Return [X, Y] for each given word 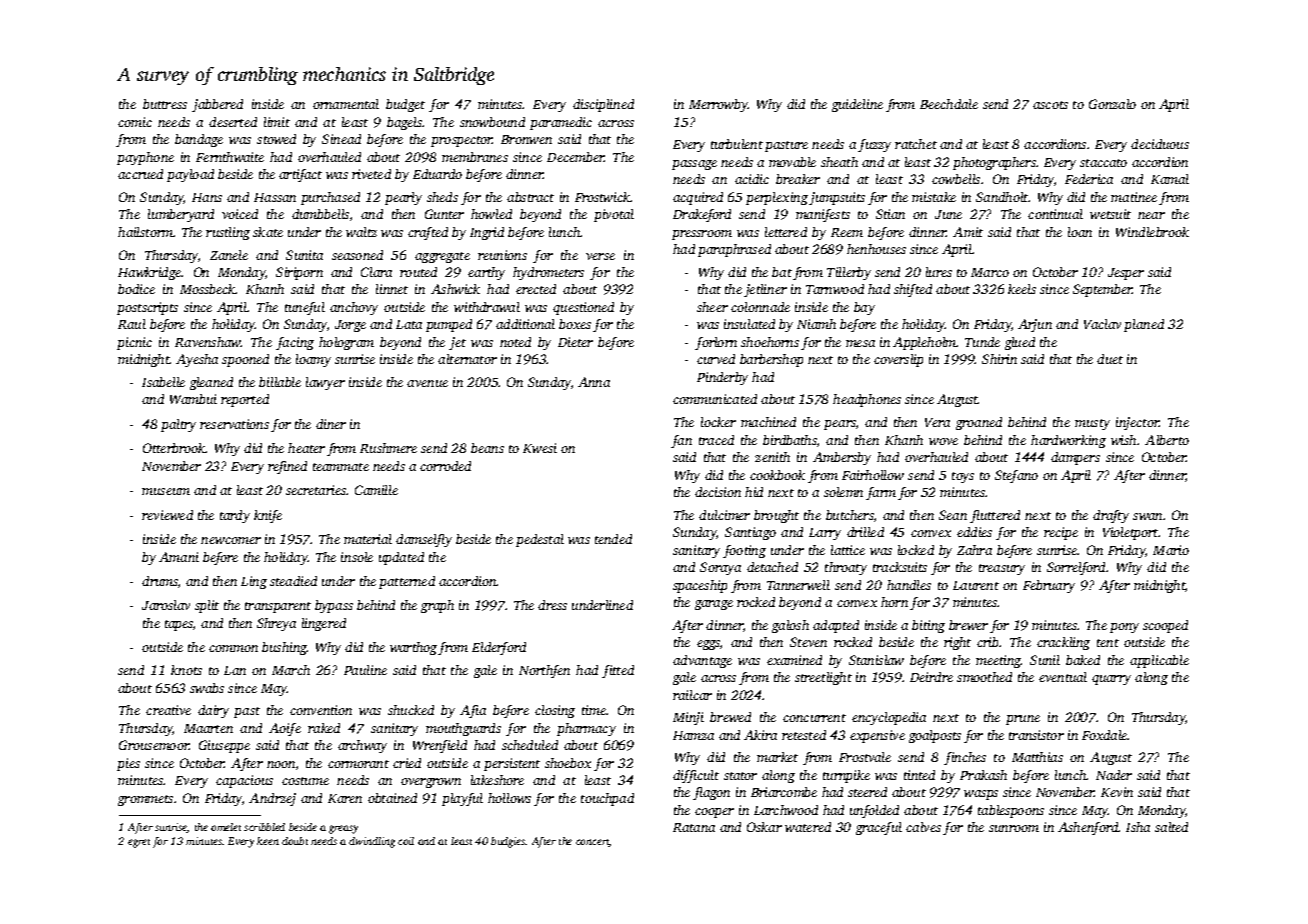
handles [909, 585]
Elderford [499, 648]
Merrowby [718, 105]
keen [268, 841]
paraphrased [734, 250]
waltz [361, 232]
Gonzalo [1112, 104]
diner [331, 424]
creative [168, 710]
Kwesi [540, 448]
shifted [913, 290]
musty [1092, 424]
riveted [371, 174]
